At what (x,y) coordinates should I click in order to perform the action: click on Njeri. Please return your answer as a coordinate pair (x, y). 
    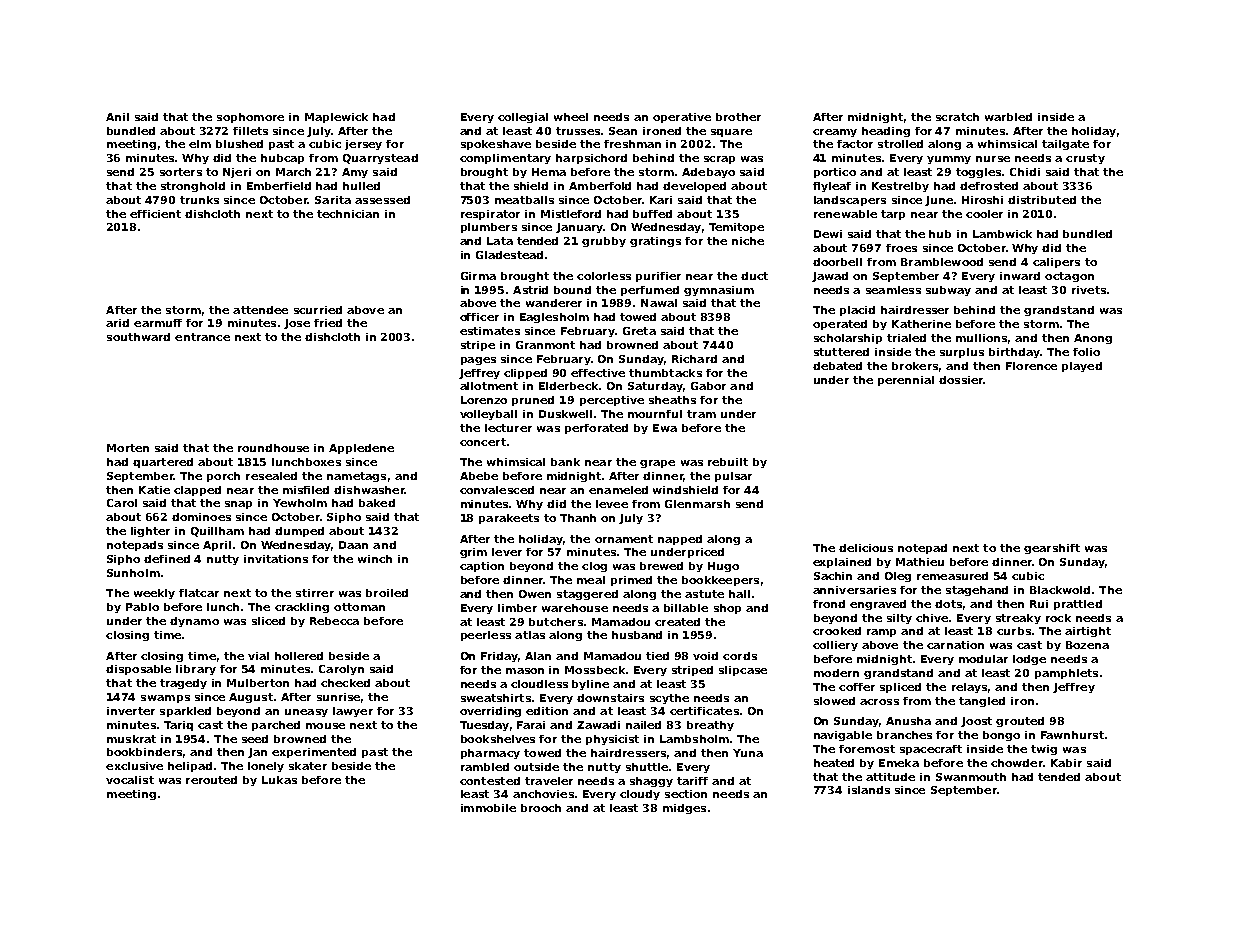
    Looking at the image, I should click on (237, 173).
